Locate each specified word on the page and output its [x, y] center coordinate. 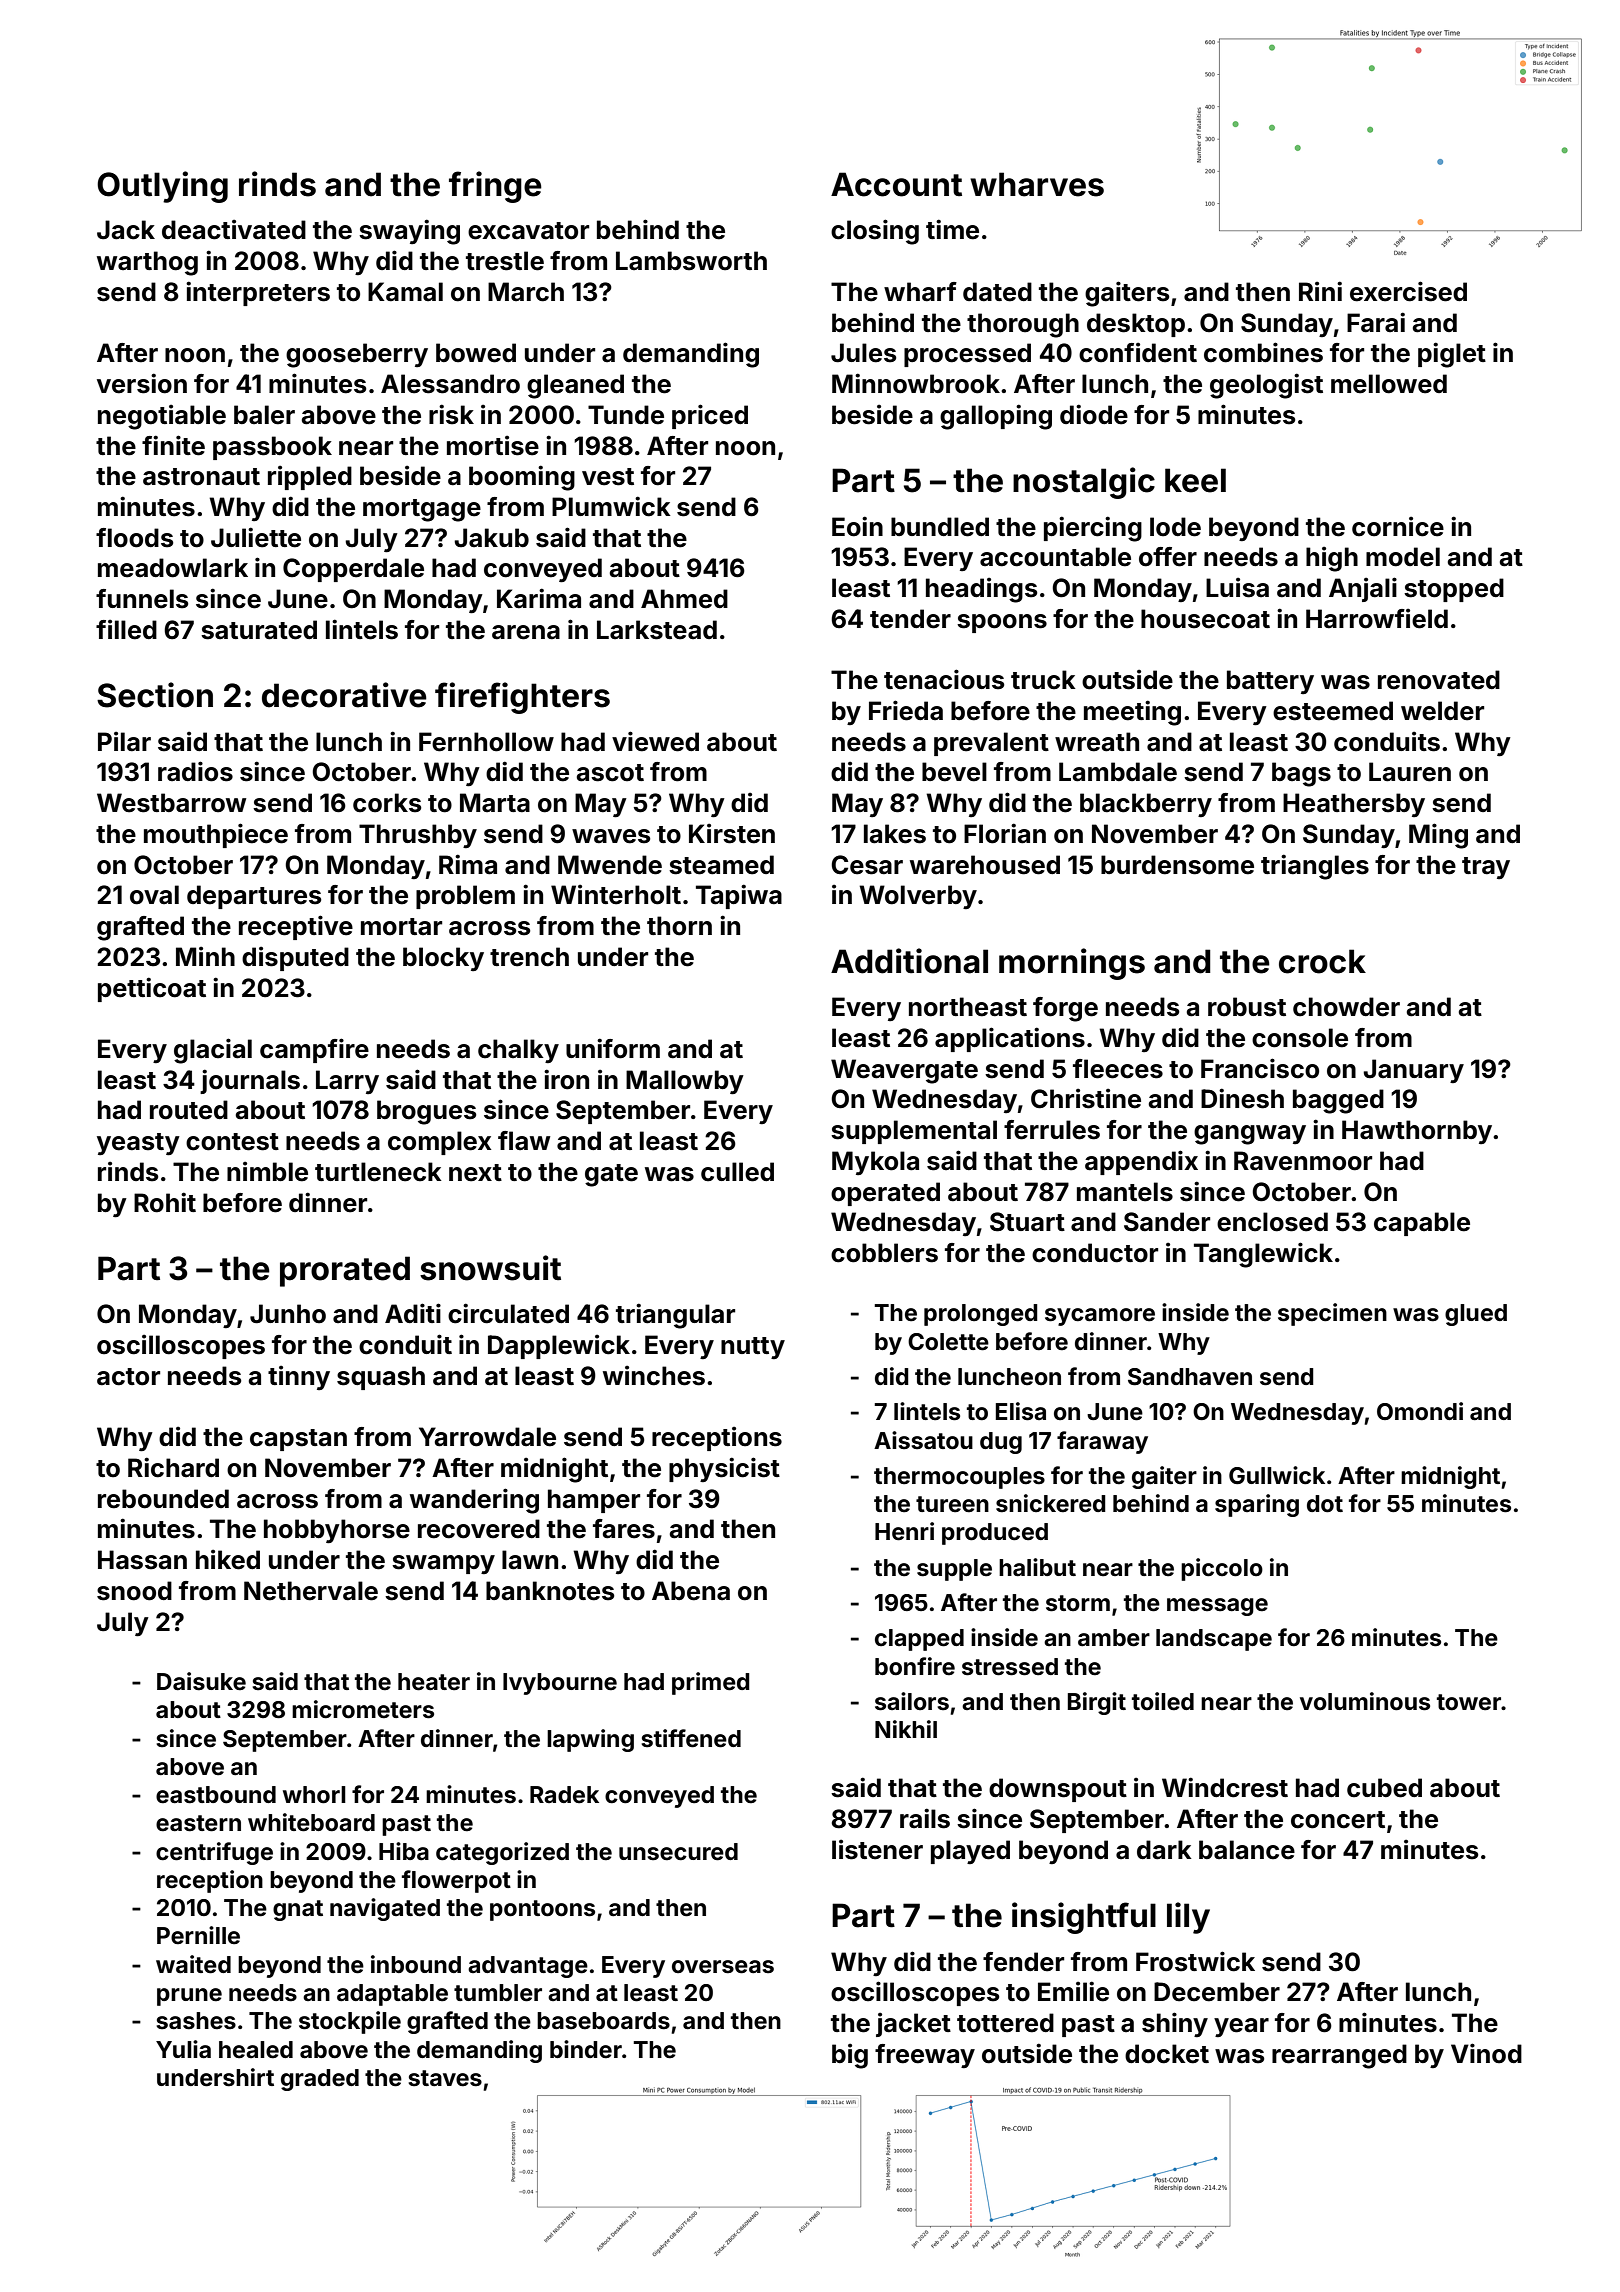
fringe [495, 187]
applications [1010, 1039]
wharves [1037, 184]
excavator [528, 231]
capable [1422, 1224]
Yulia [183, 2049]
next [475, 1173]
